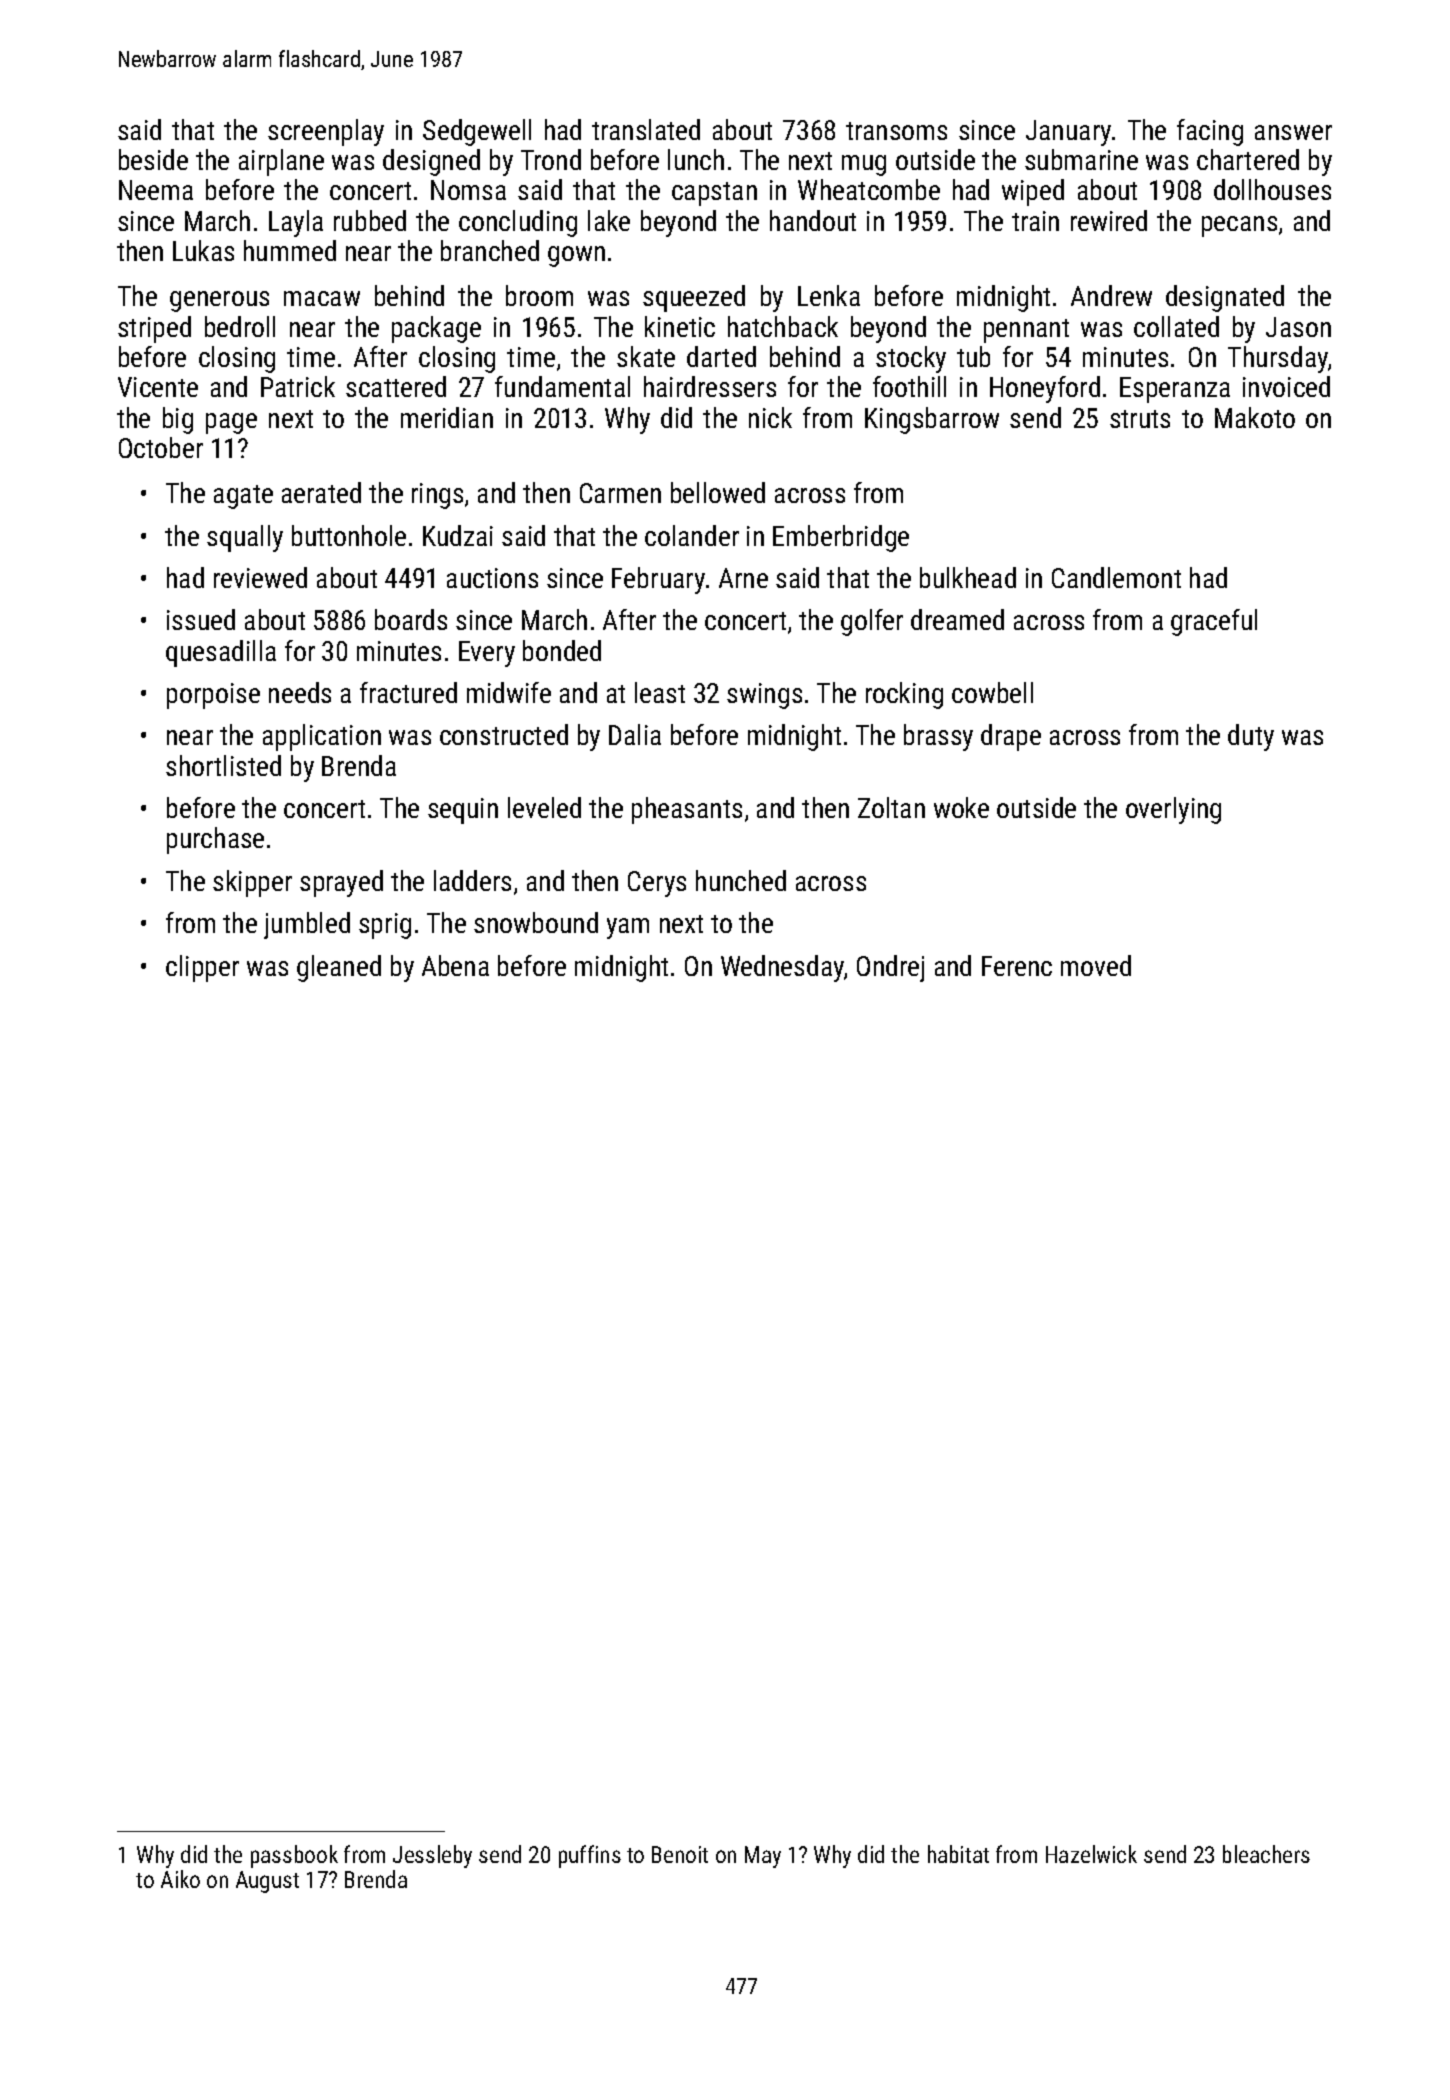 This screenshot has height=2100, width=1450. I want to click on Wednesday, so click(782, 968).
